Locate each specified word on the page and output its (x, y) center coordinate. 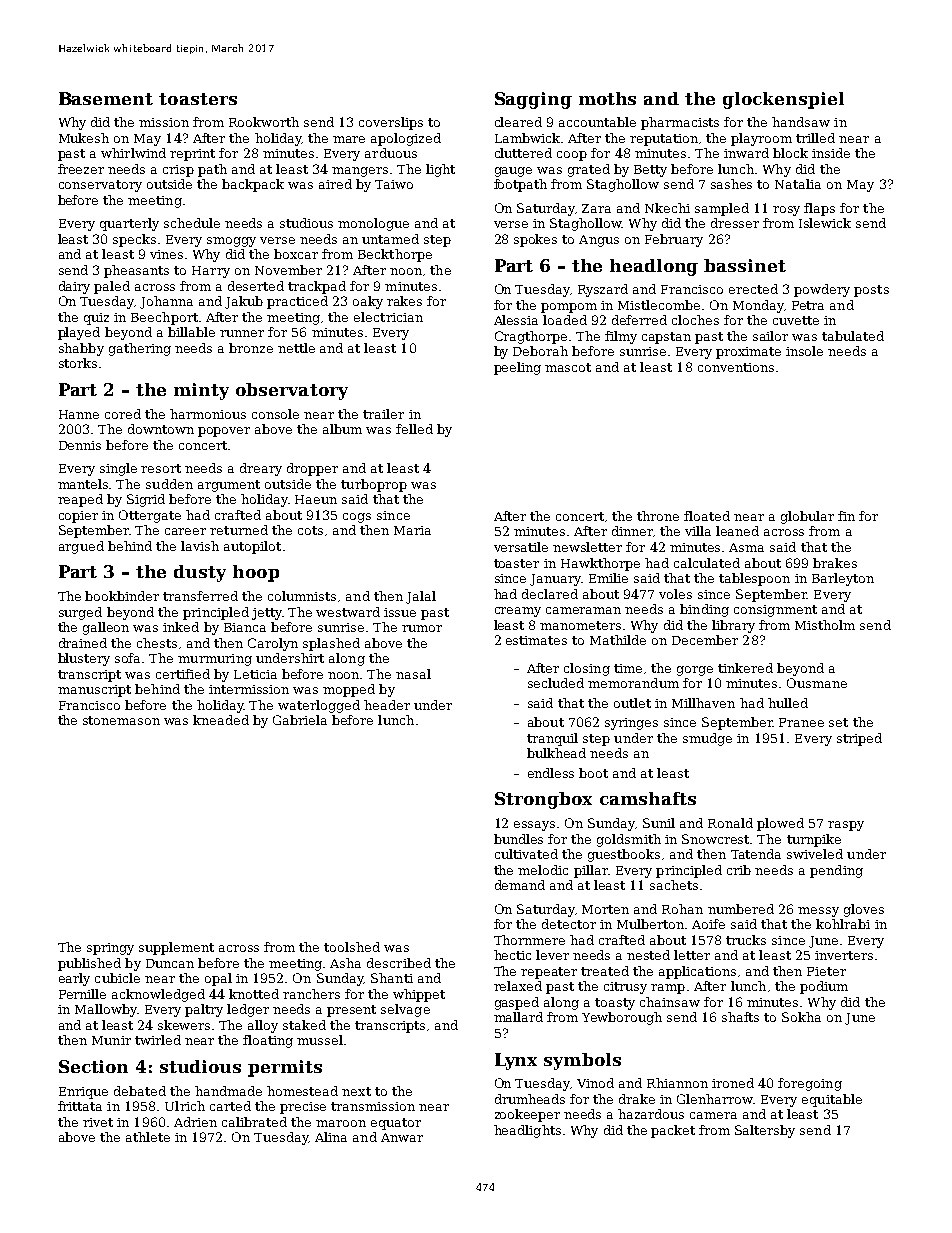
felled (414, 429)
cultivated (526, 854)
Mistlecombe (659, 305)
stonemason (121, 720)
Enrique (83, 1093)
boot (593, 773)
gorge (695, 671)
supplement (176, 948)
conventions (736, 367)
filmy (621, 337)
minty (201, 391)
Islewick (825, 223)
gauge (513, 172)
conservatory (100, 186)
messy (818, 912)
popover (224, 432)
